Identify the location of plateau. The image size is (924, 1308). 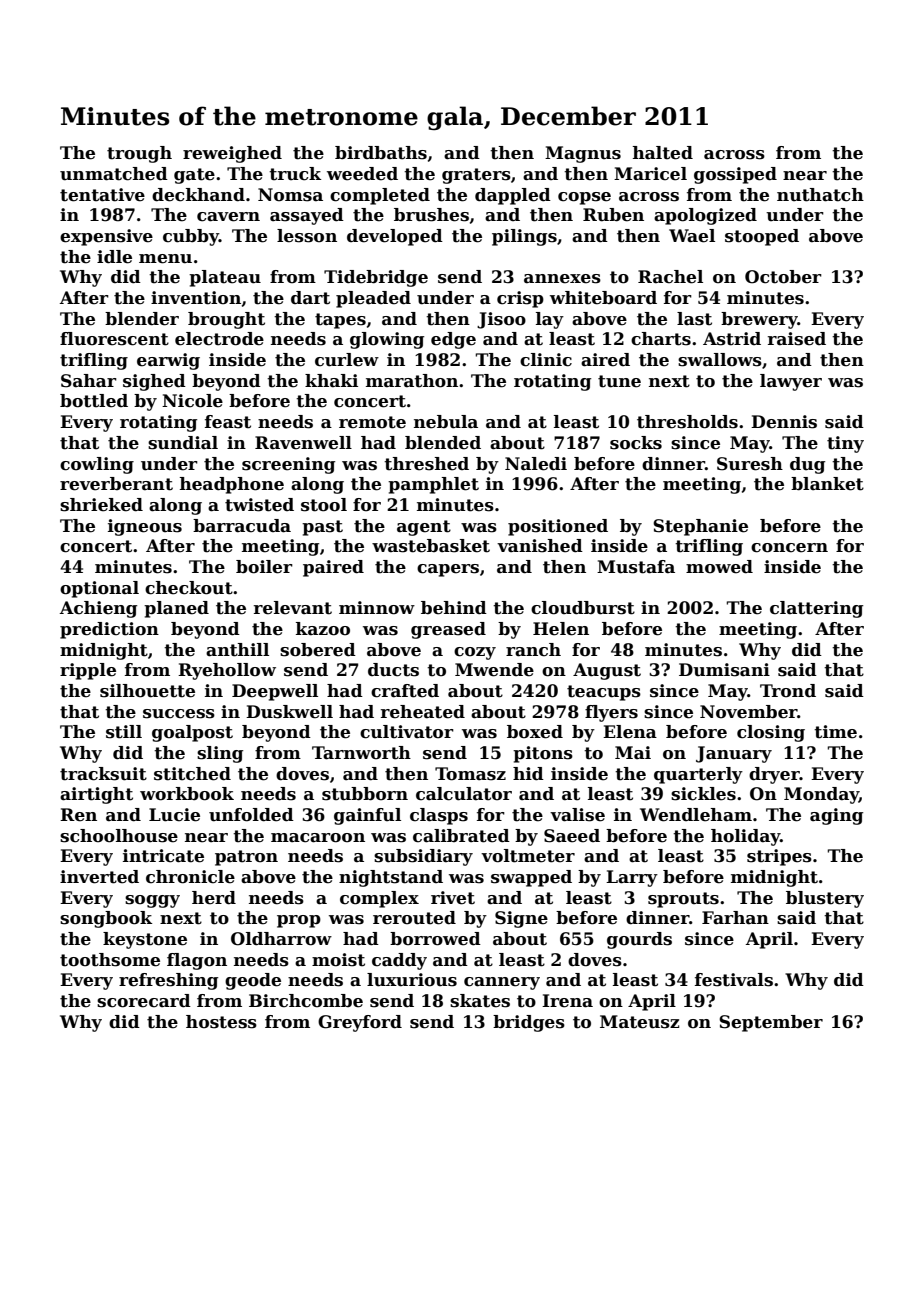
(225, 278).
